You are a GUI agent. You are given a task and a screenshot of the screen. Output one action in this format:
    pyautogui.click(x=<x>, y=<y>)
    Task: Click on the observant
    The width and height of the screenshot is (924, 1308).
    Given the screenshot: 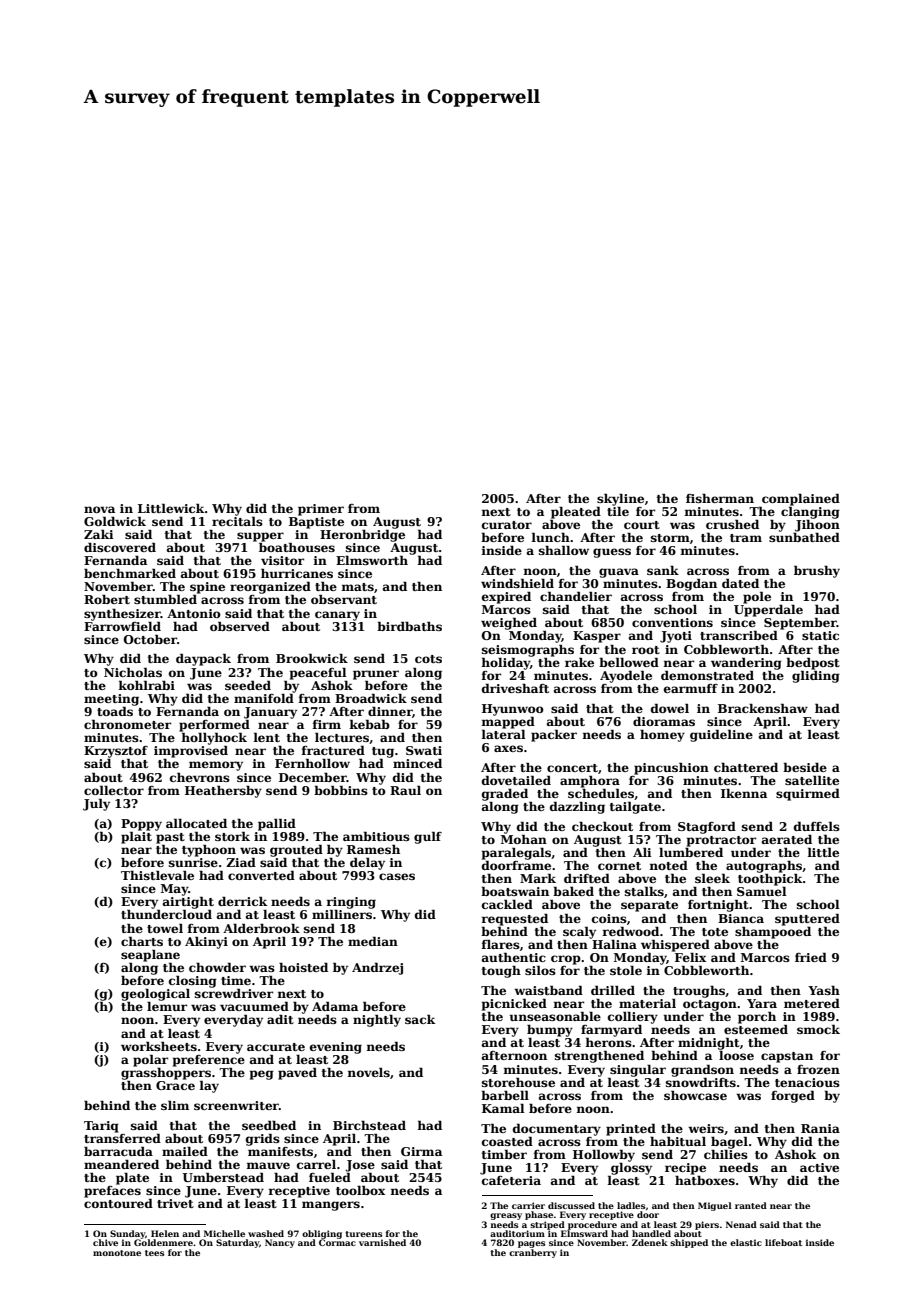 What is the action you would take?
    pyautogui.click(x=344, y=599)
